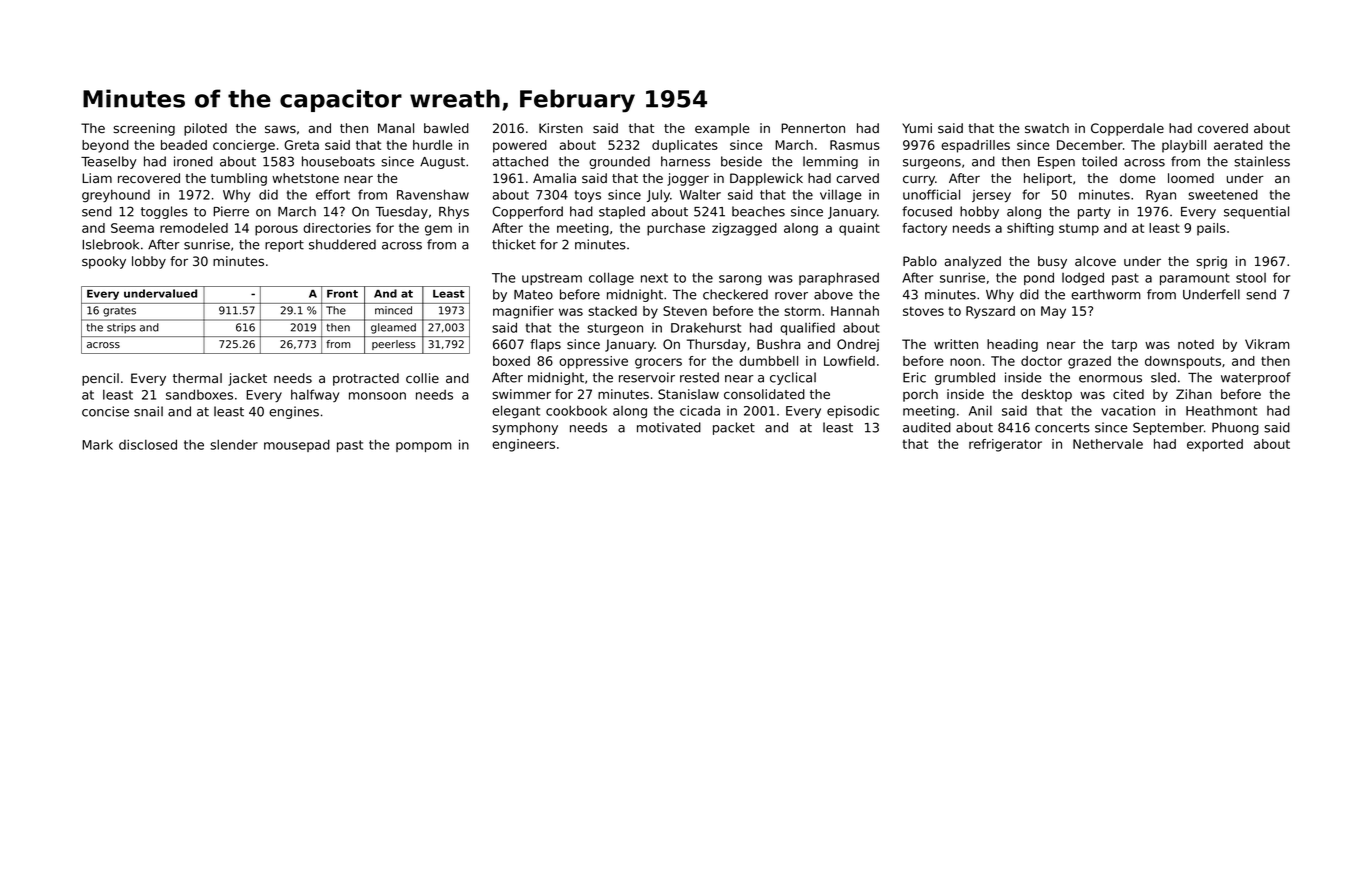  Describe the element at coordinates (144, 129) in the document. I see `screening` at that location.
